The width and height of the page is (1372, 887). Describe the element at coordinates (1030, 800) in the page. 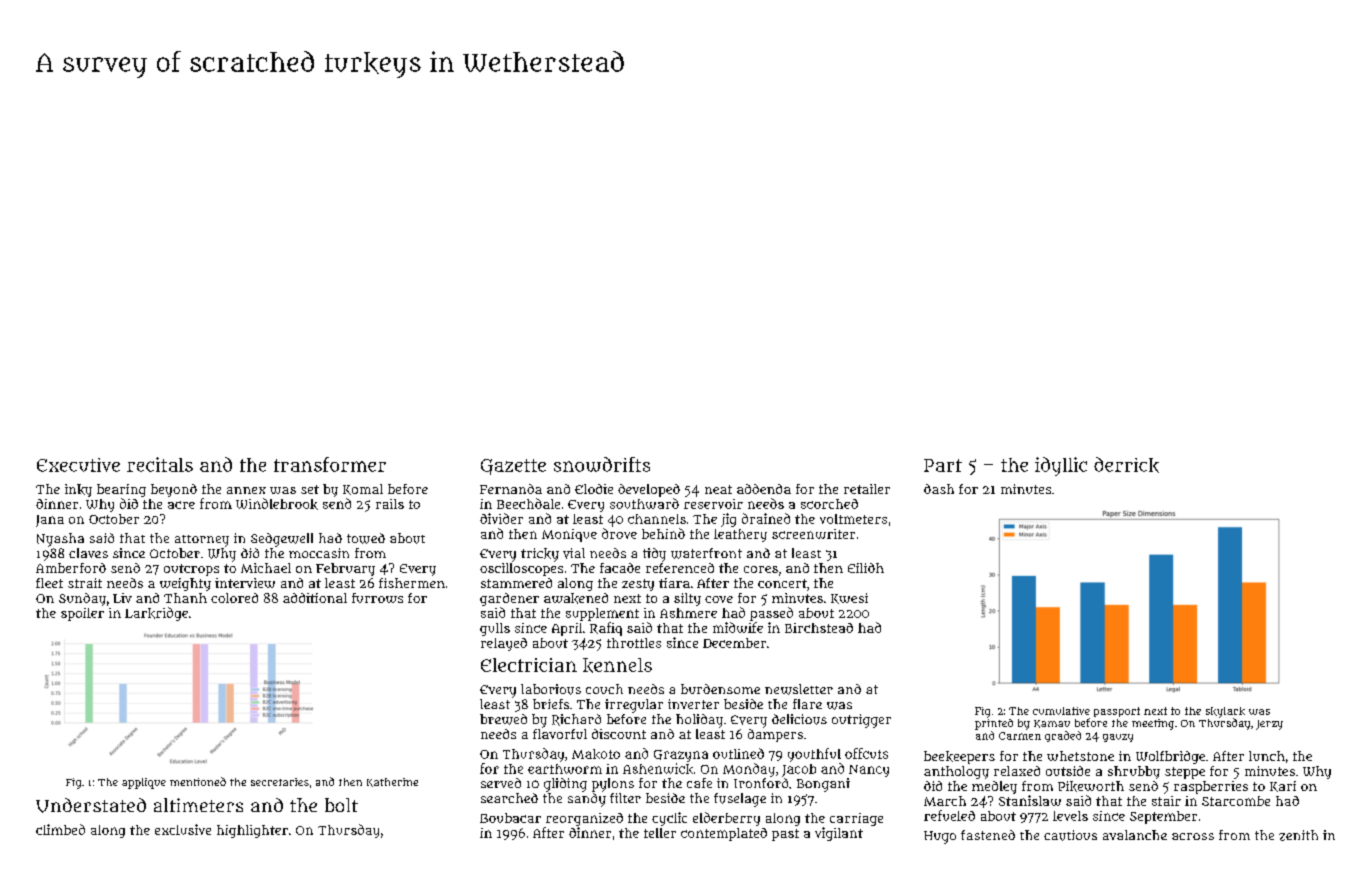

I see `Stanislaw` at that location.
